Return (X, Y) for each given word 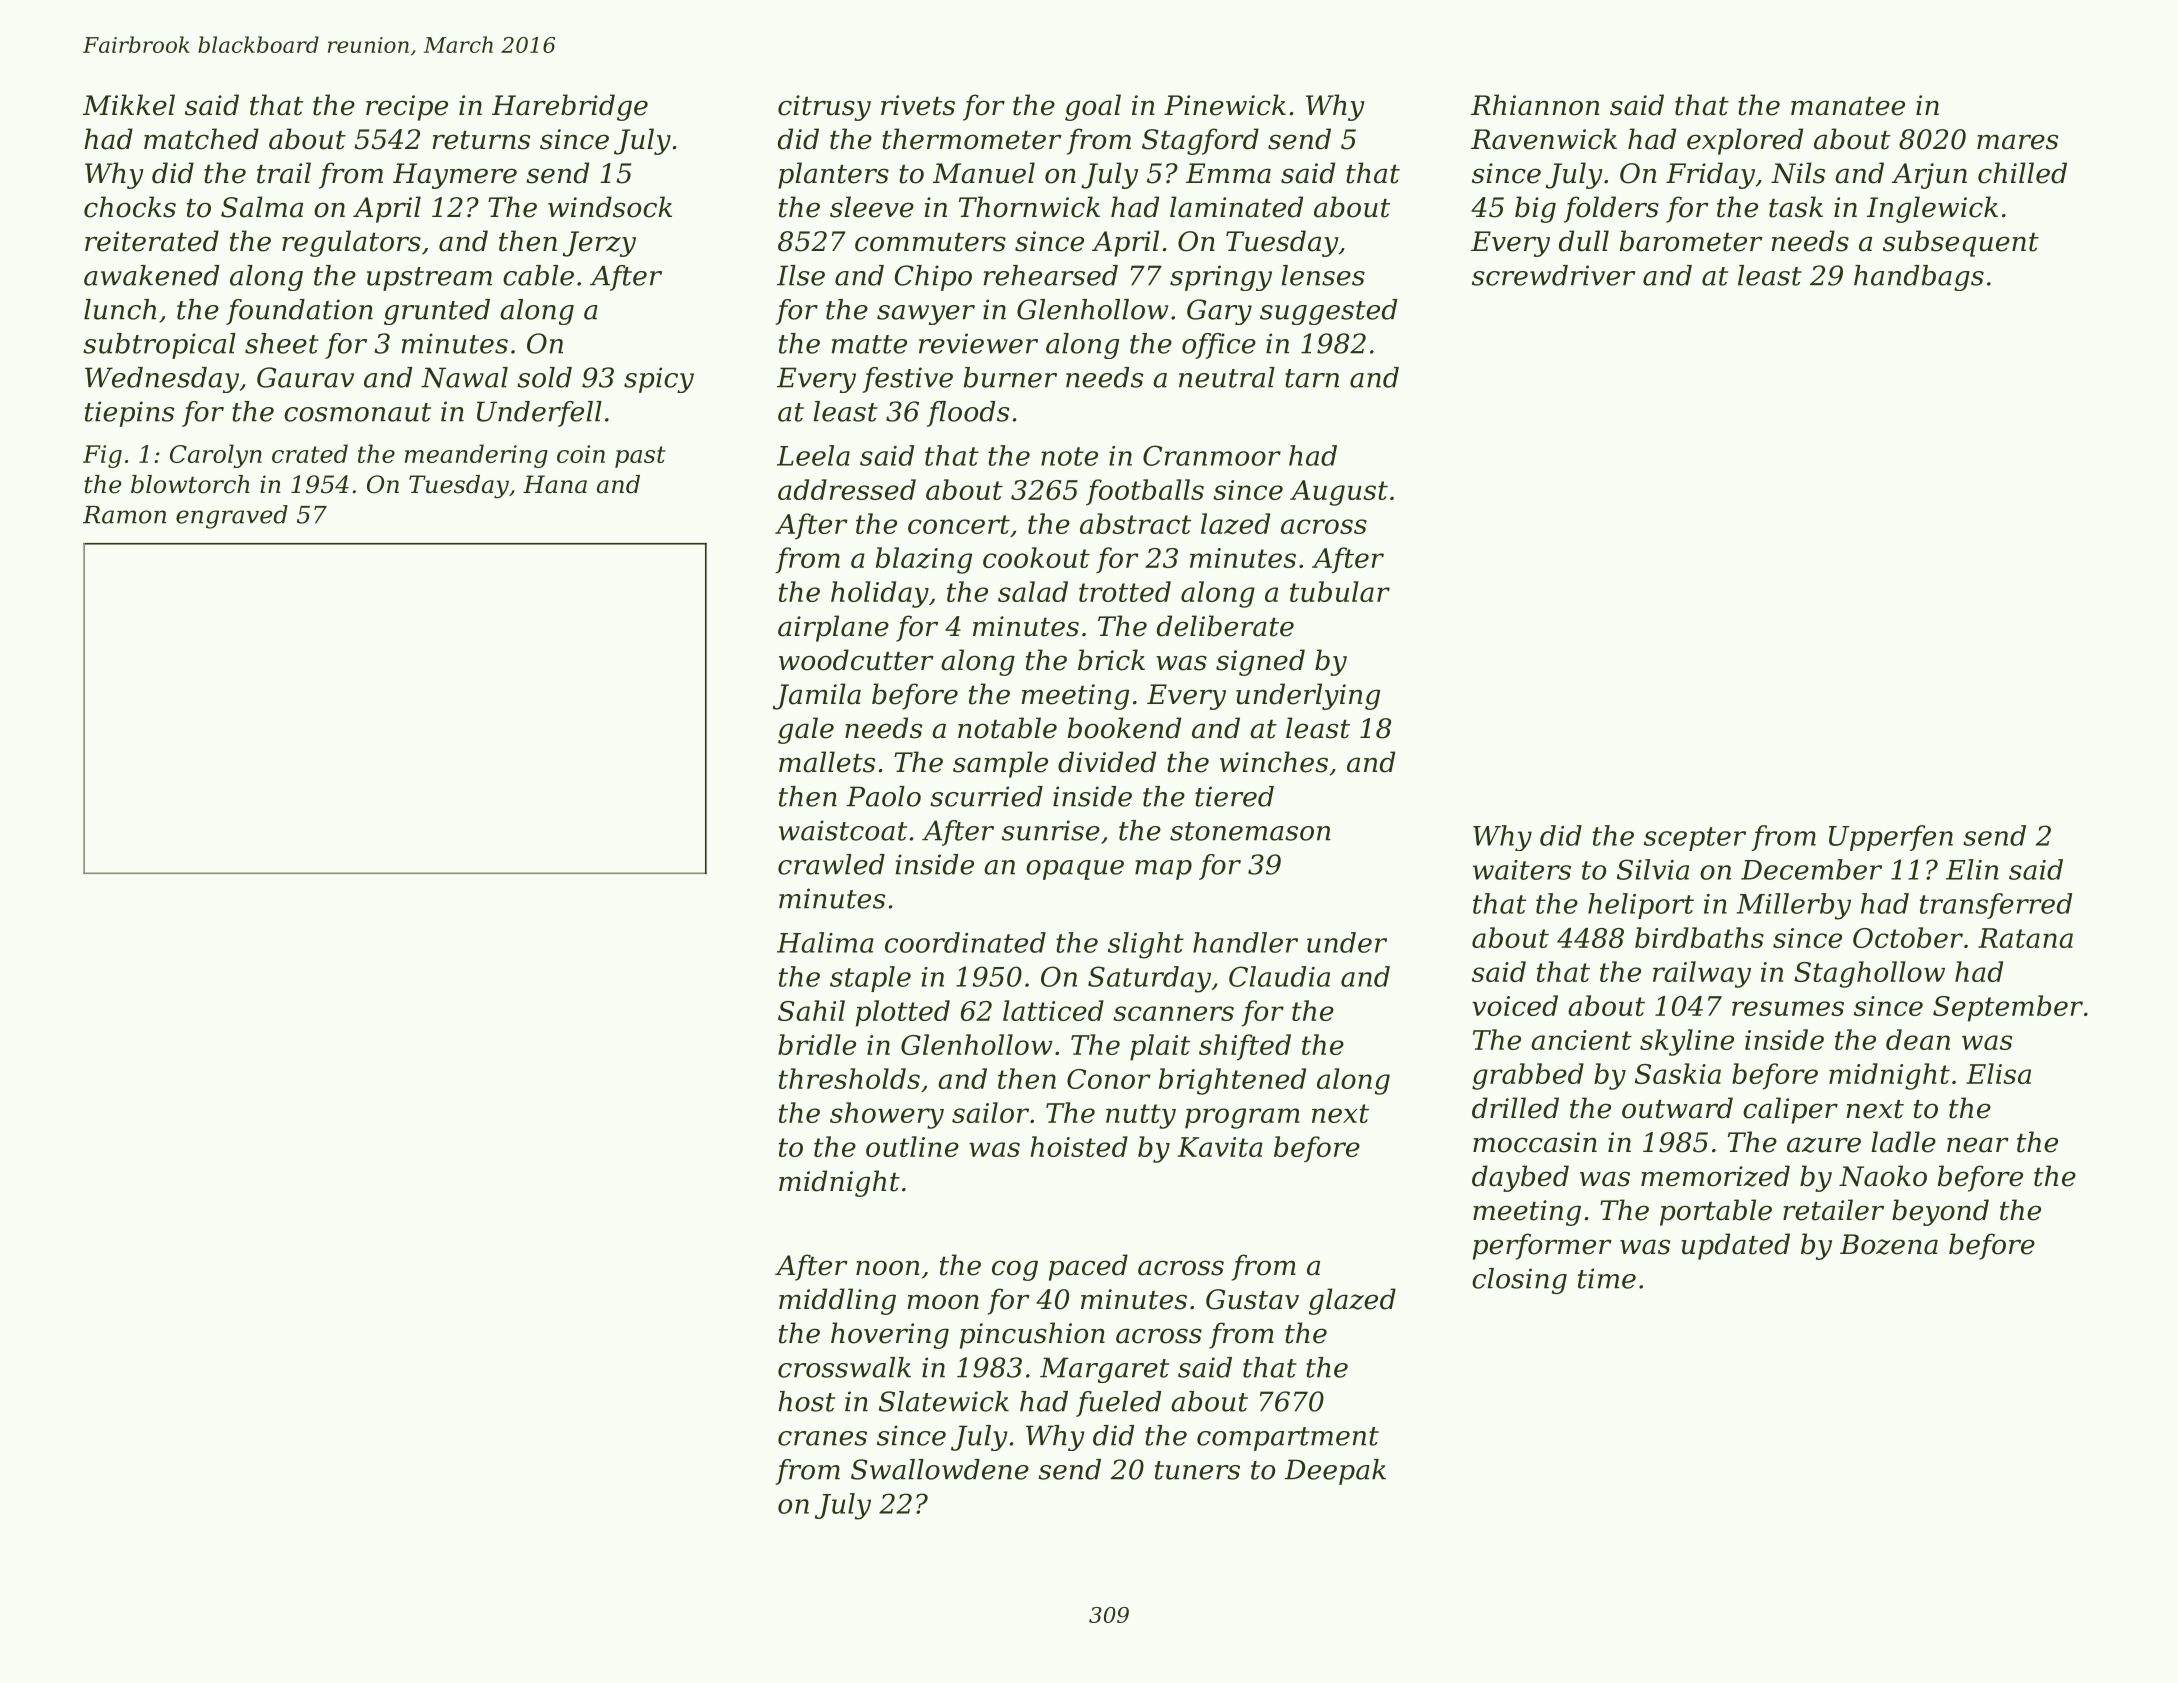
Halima (825, 942)
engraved (232, 517)
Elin (1972, 869)
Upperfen (1891, 838)
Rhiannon (1535, 105)
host (806, 1401)
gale (806, 730)
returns (481, 140)
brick (1111, 660)
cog (1015, 1270)
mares (2017, 142)
